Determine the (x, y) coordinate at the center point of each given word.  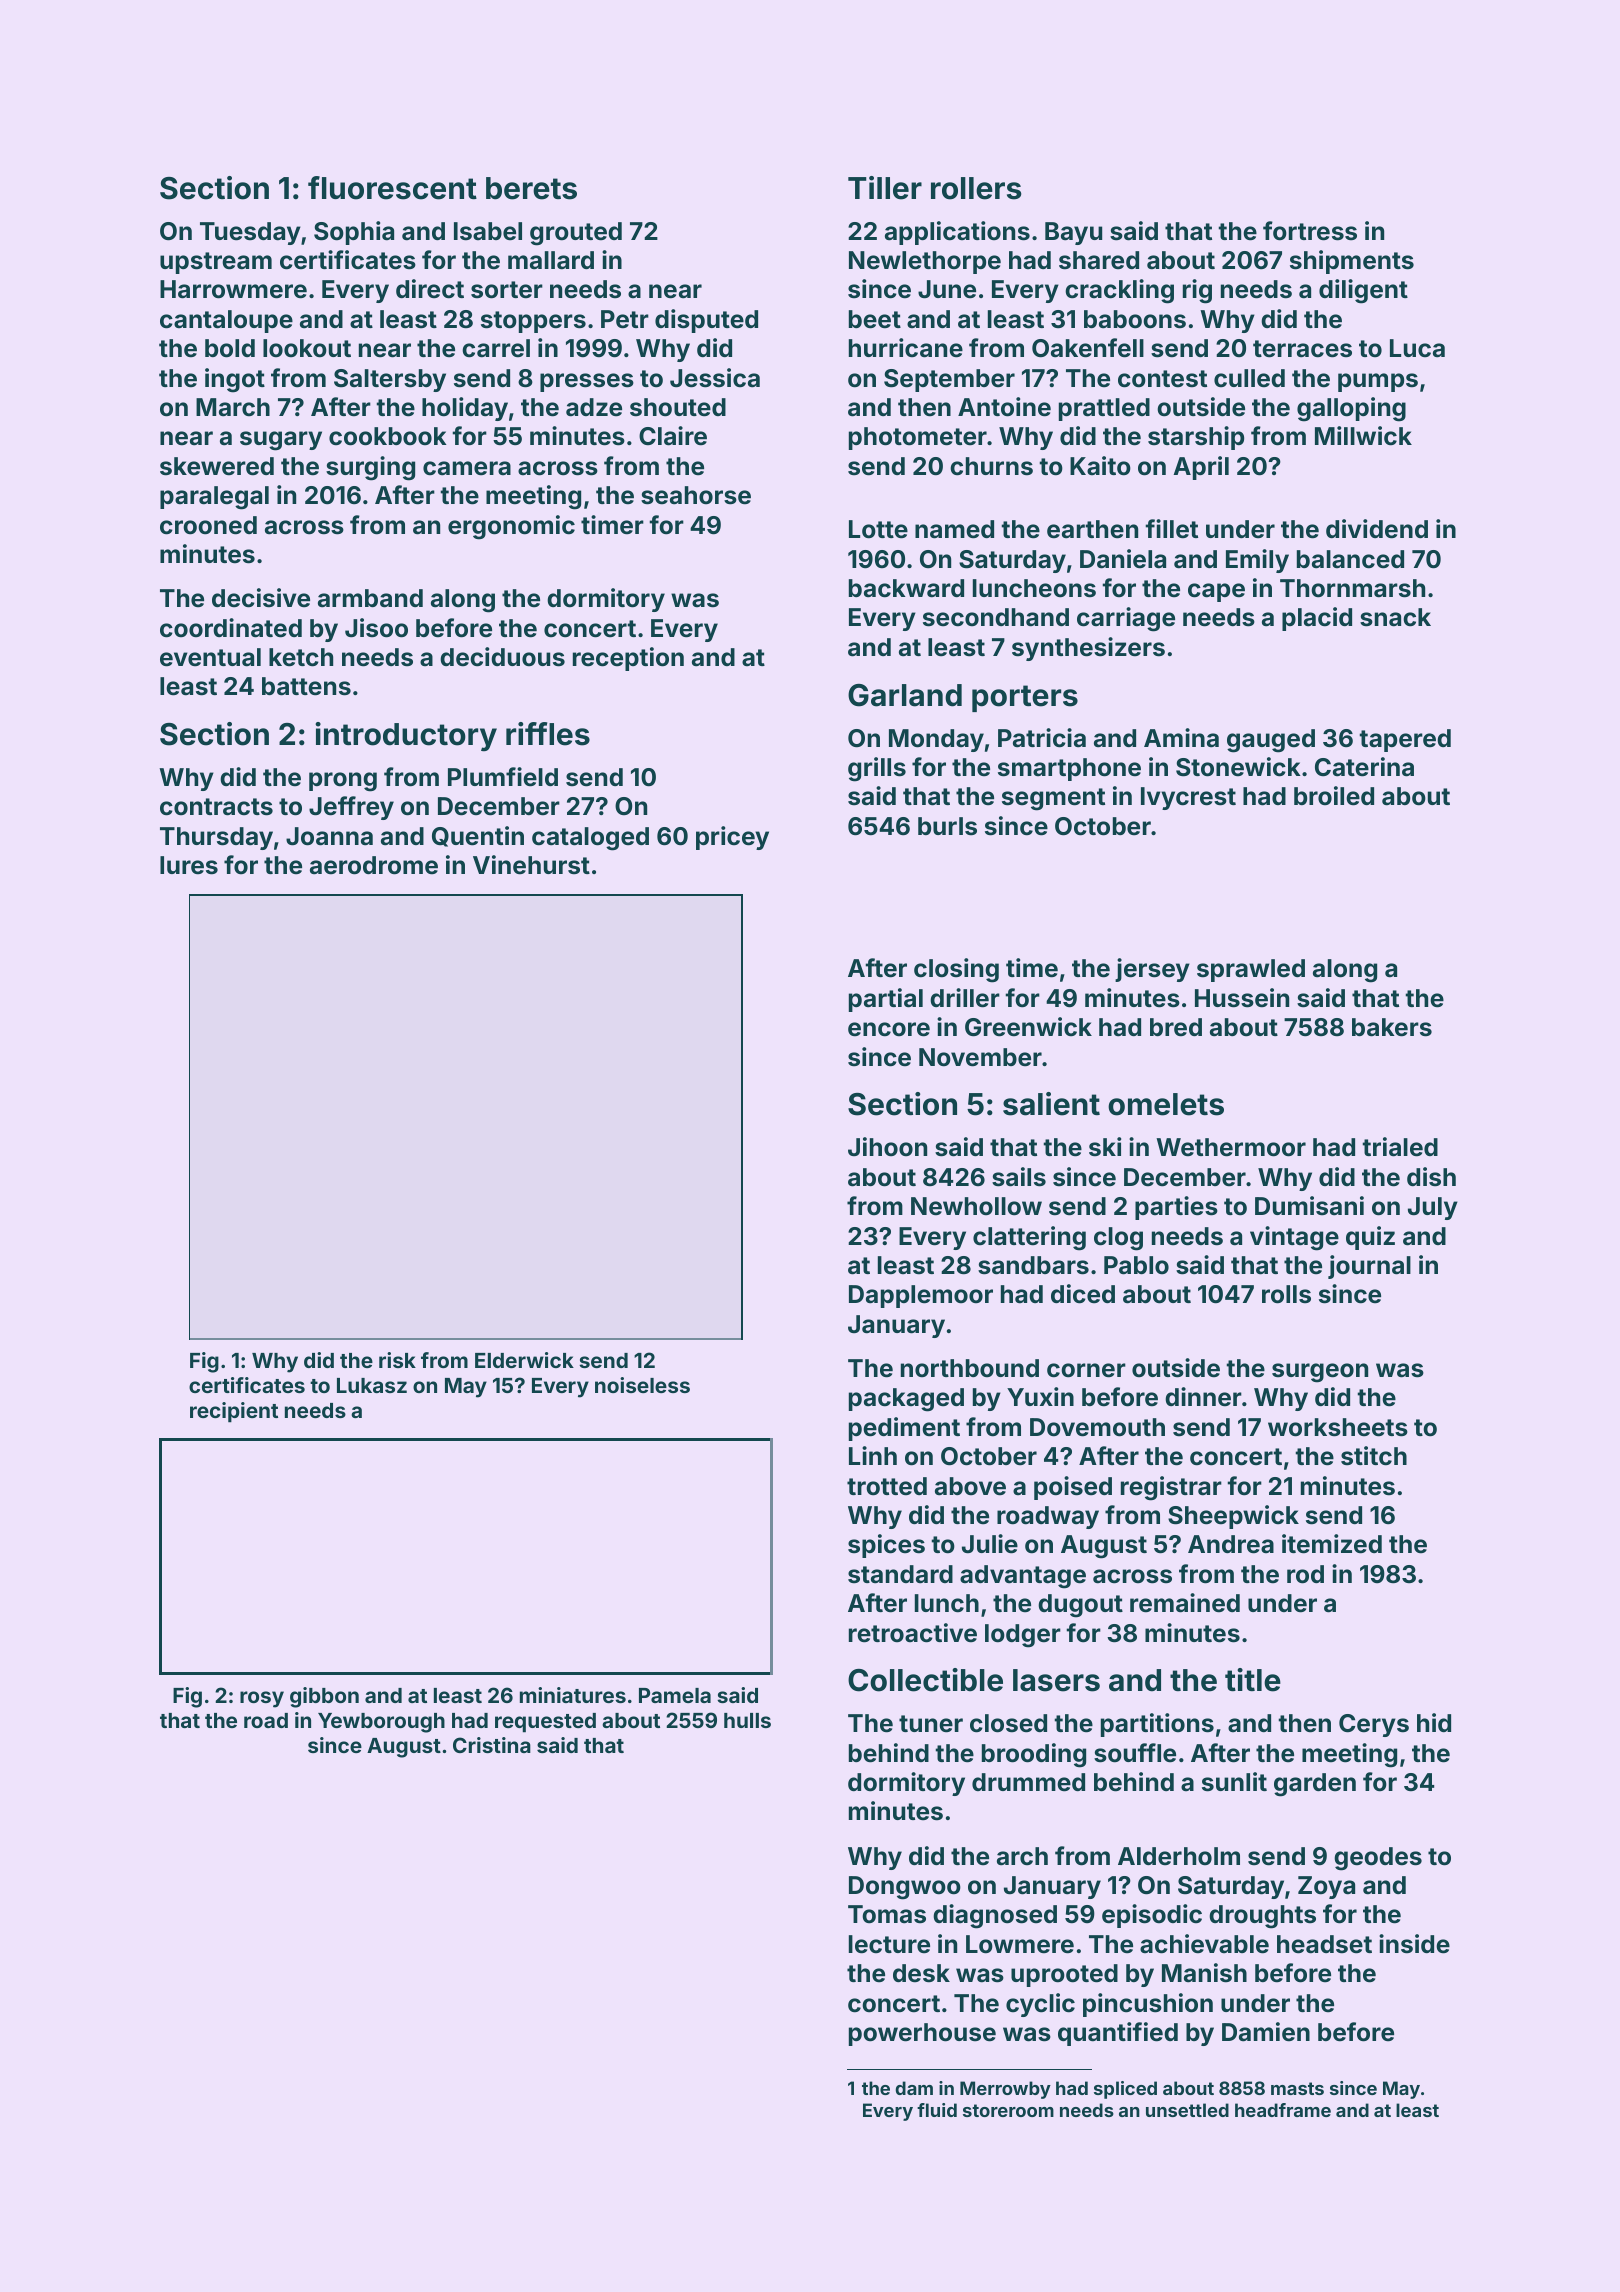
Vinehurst (531, 865)
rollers (976, 188)
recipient (234, 1412)
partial (886, 1000)
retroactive (913, 1633)
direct (430, 289)
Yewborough (381, 1723)
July (1433, 1208)
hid (1434, 1722)
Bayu (1073, 233)
